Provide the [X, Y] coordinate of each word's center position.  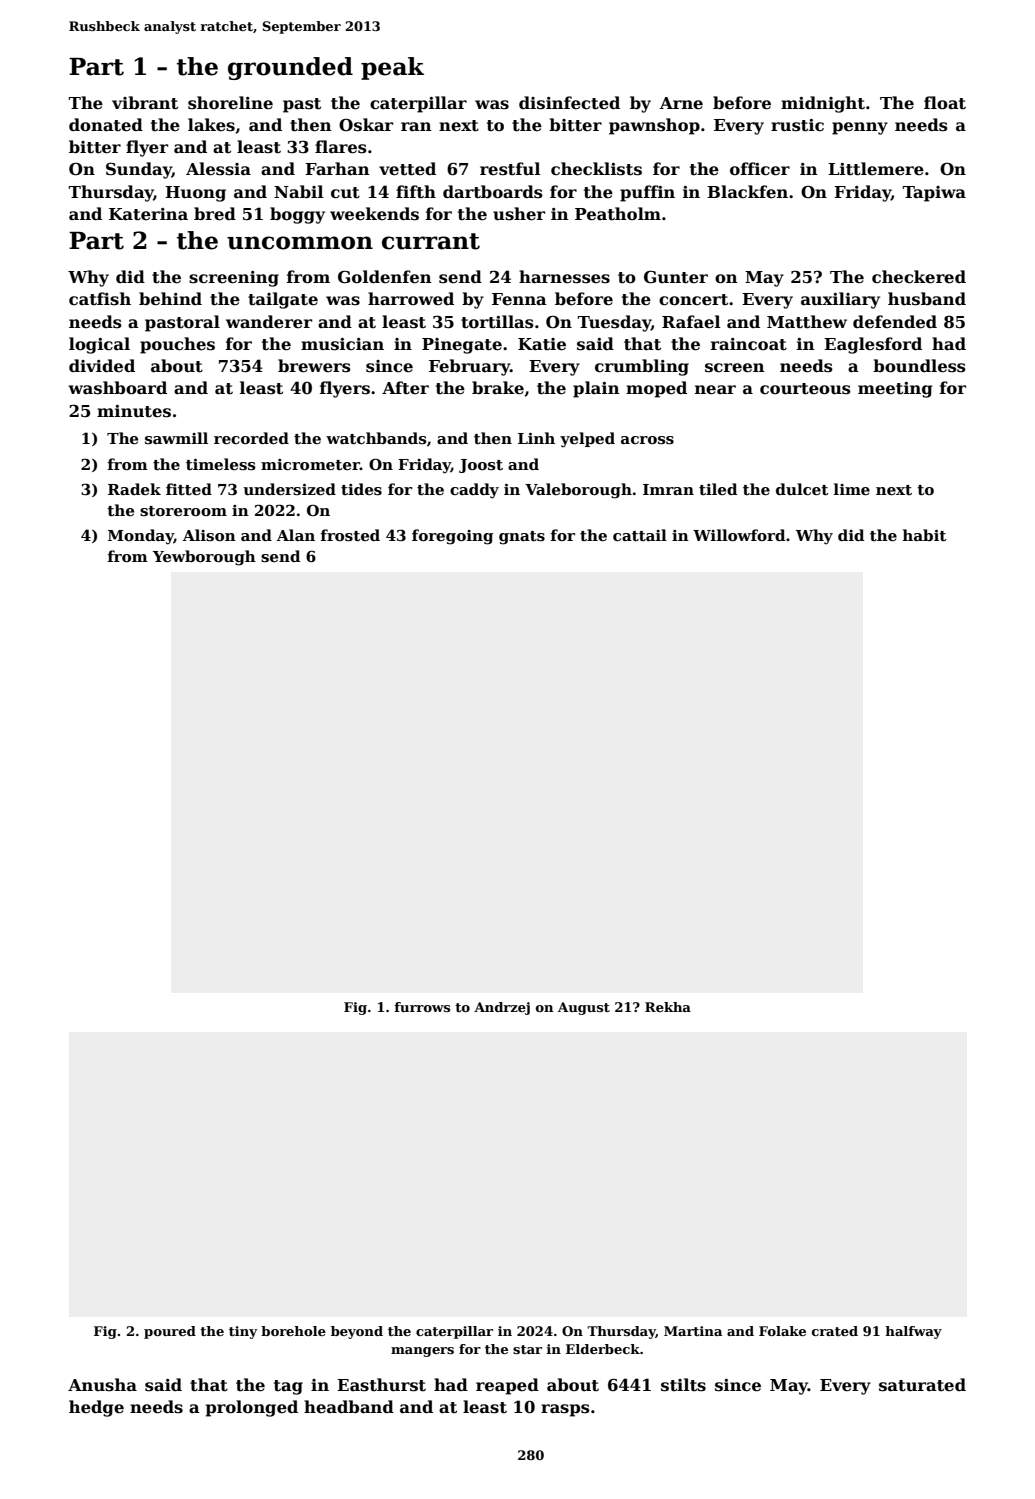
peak [392, 68]
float [945, 103]
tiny [243, 1332]
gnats [522, 538]
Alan [296, 535]
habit [924, 535]
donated [106, 125]
